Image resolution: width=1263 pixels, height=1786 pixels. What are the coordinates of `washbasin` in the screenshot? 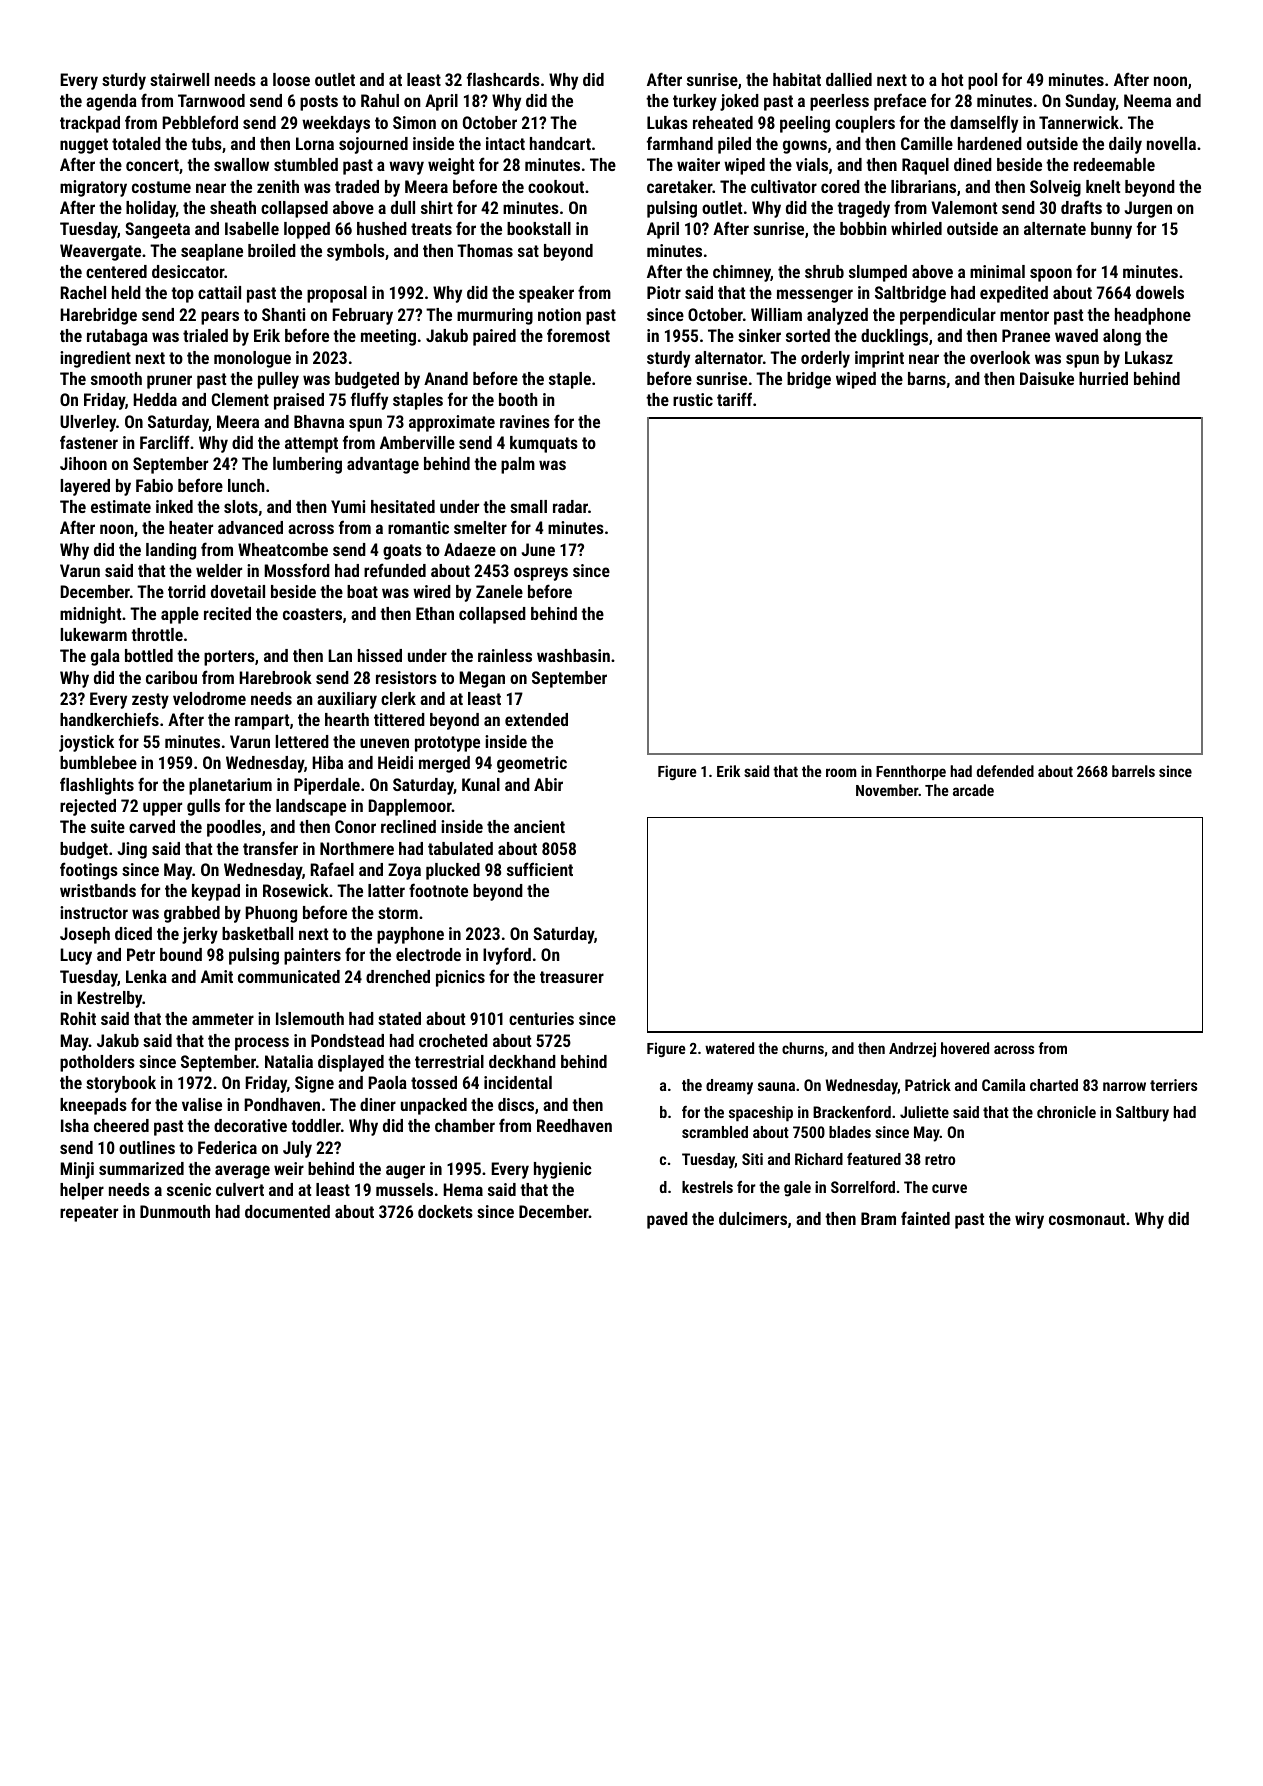 It's located at (573, 655).
